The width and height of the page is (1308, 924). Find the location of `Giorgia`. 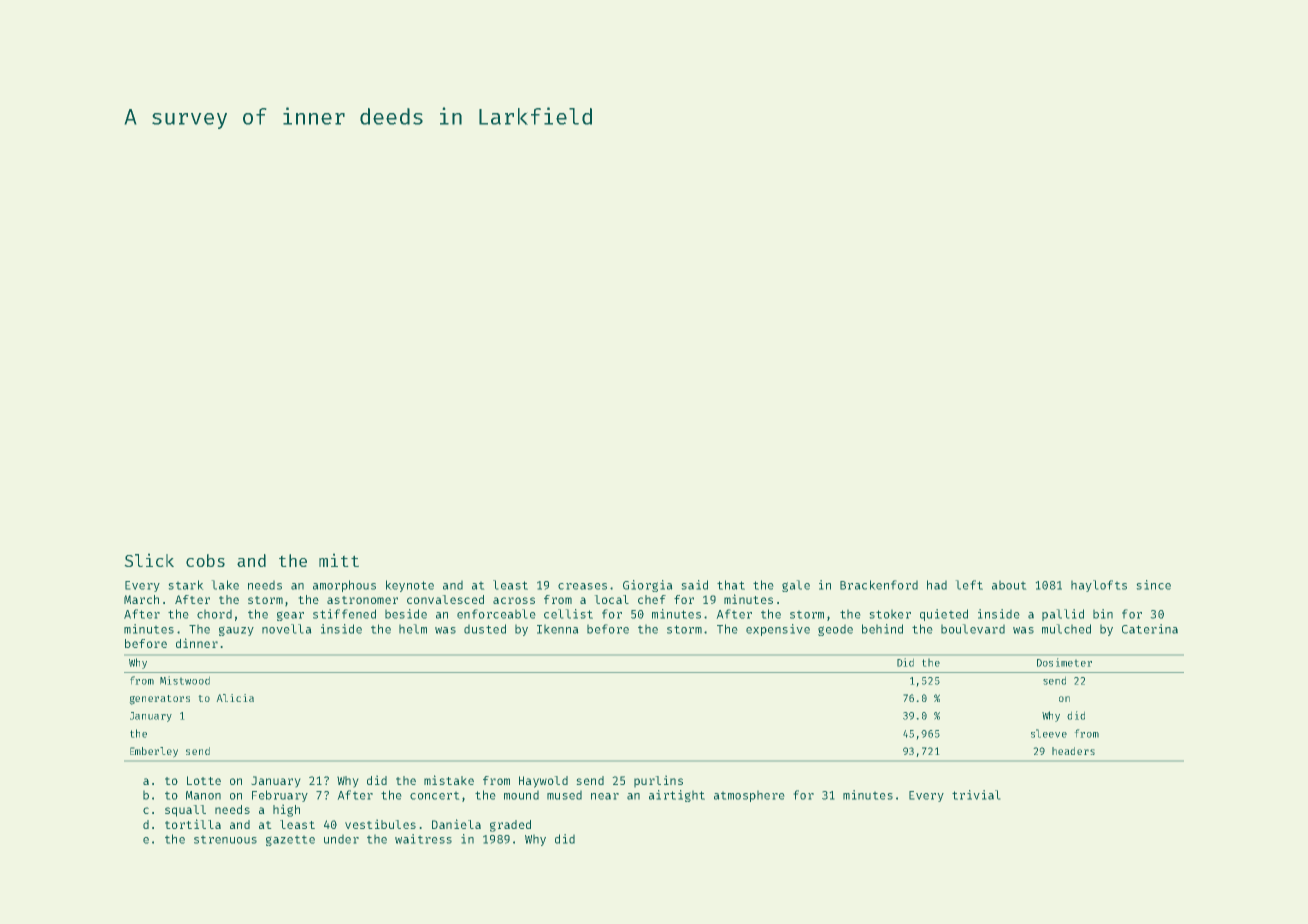

Giorgia is located at coordinates (647, 586).
